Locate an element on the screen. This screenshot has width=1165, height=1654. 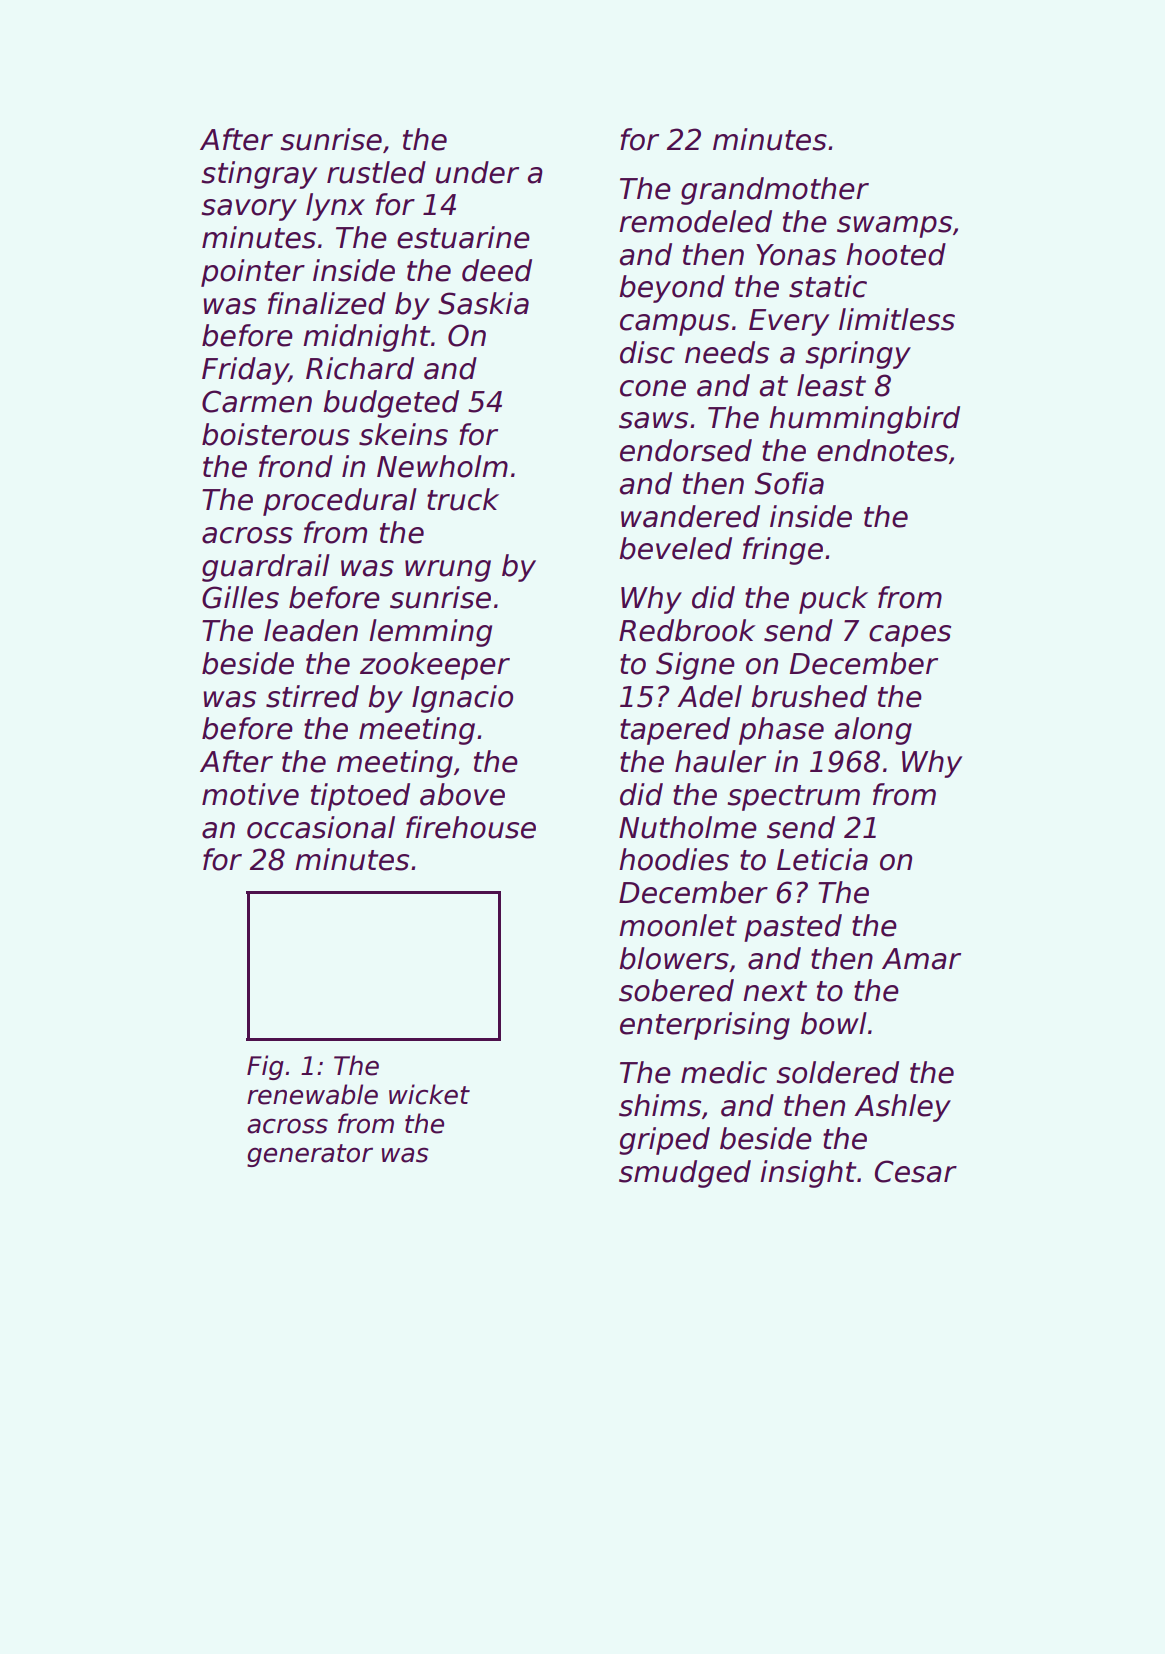
smudged is located at coordinates (685, 1174).
